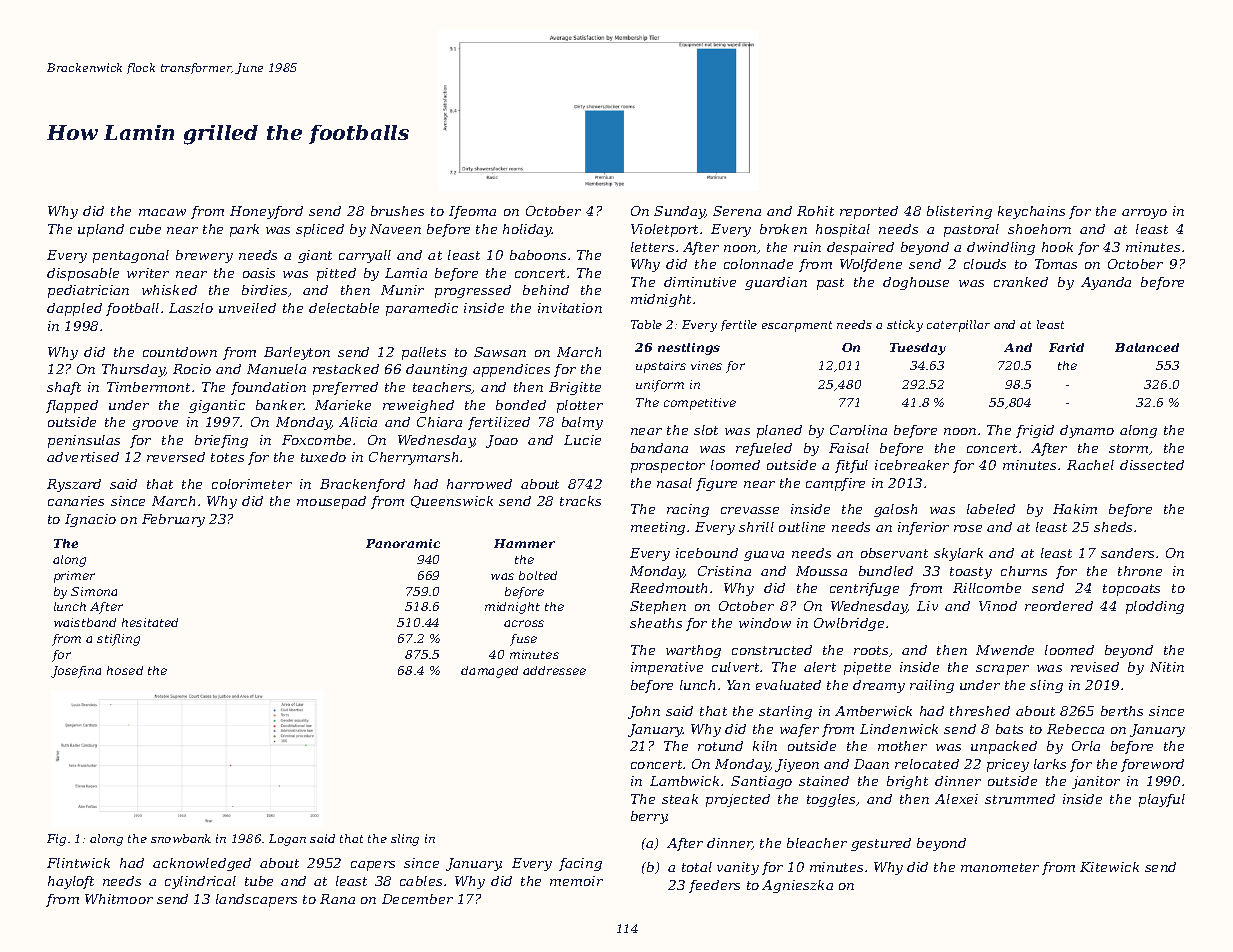 The image size is (1233, 952). I want to click on Barleyton, so click(297, 353).
